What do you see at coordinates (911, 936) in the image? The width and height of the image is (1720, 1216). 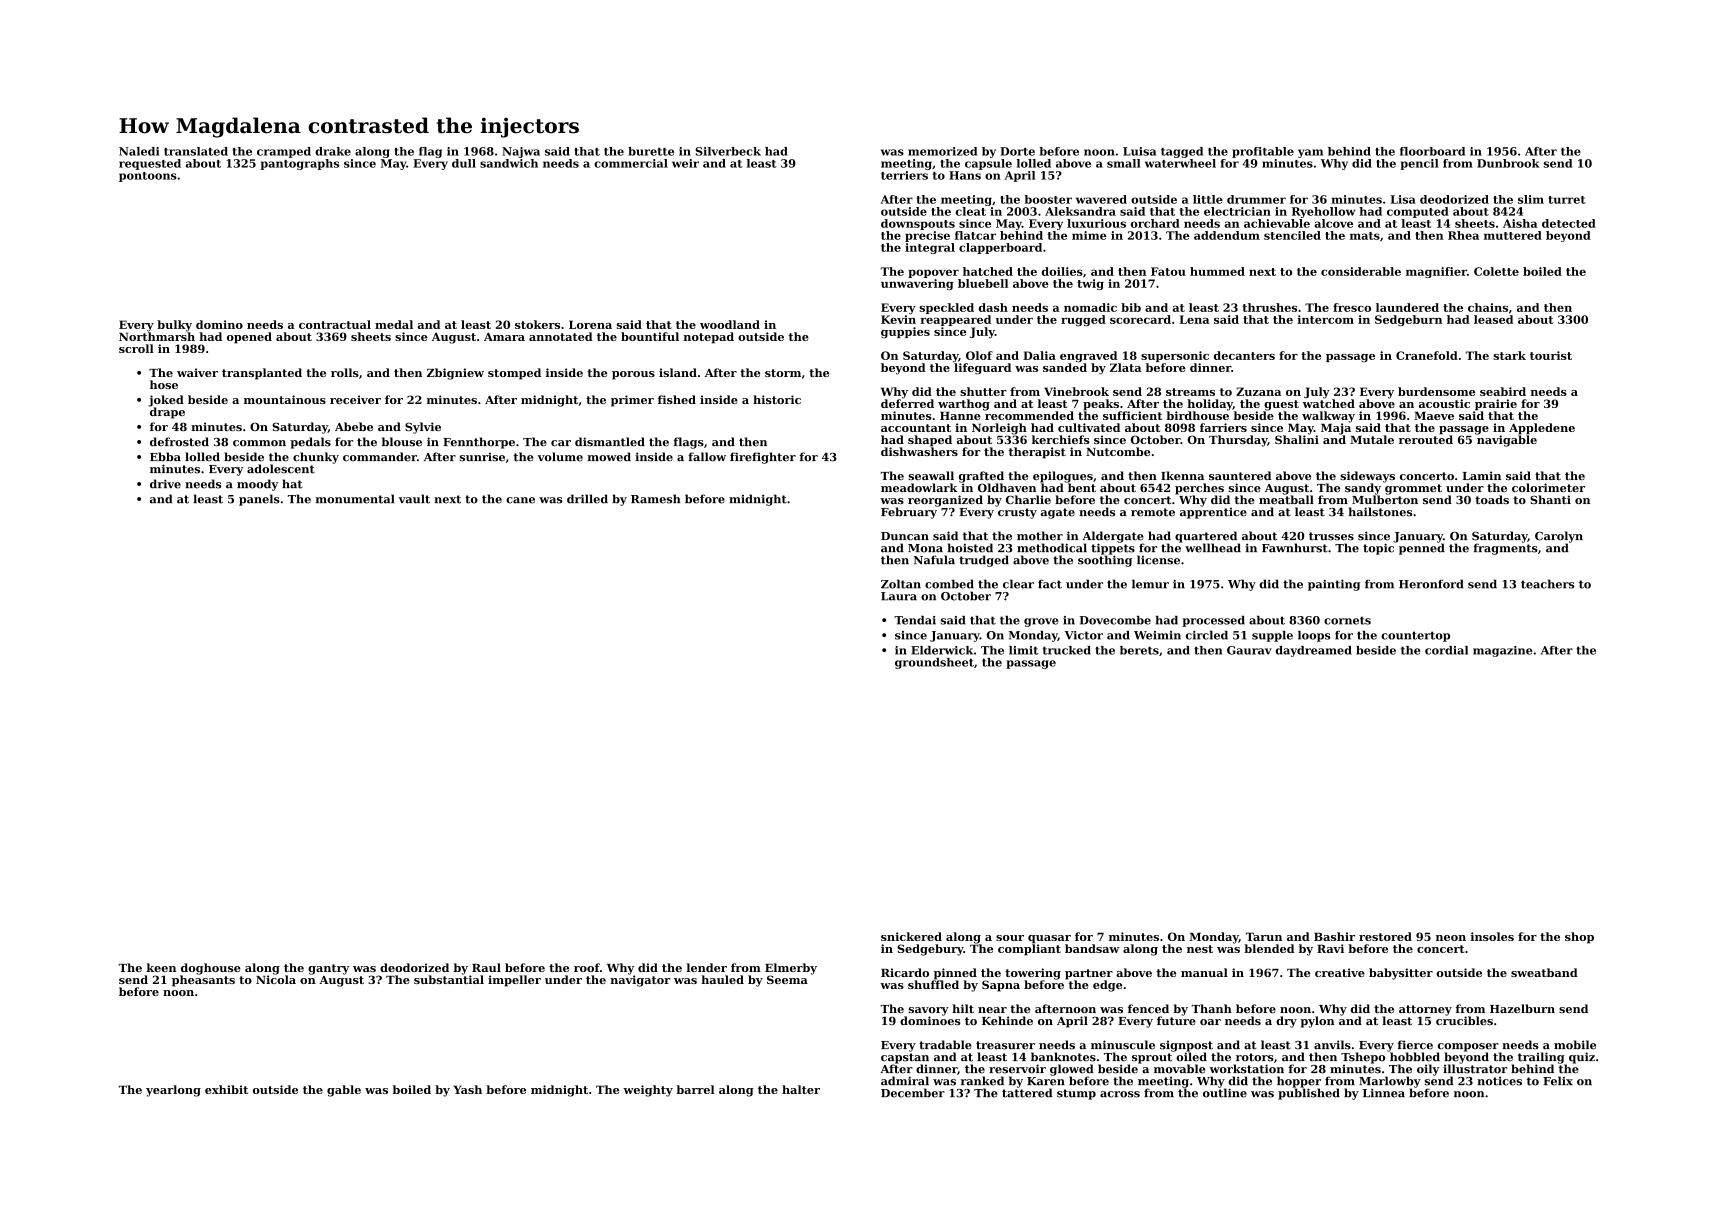 I see `snickered` at bounding box center [911, 936].
